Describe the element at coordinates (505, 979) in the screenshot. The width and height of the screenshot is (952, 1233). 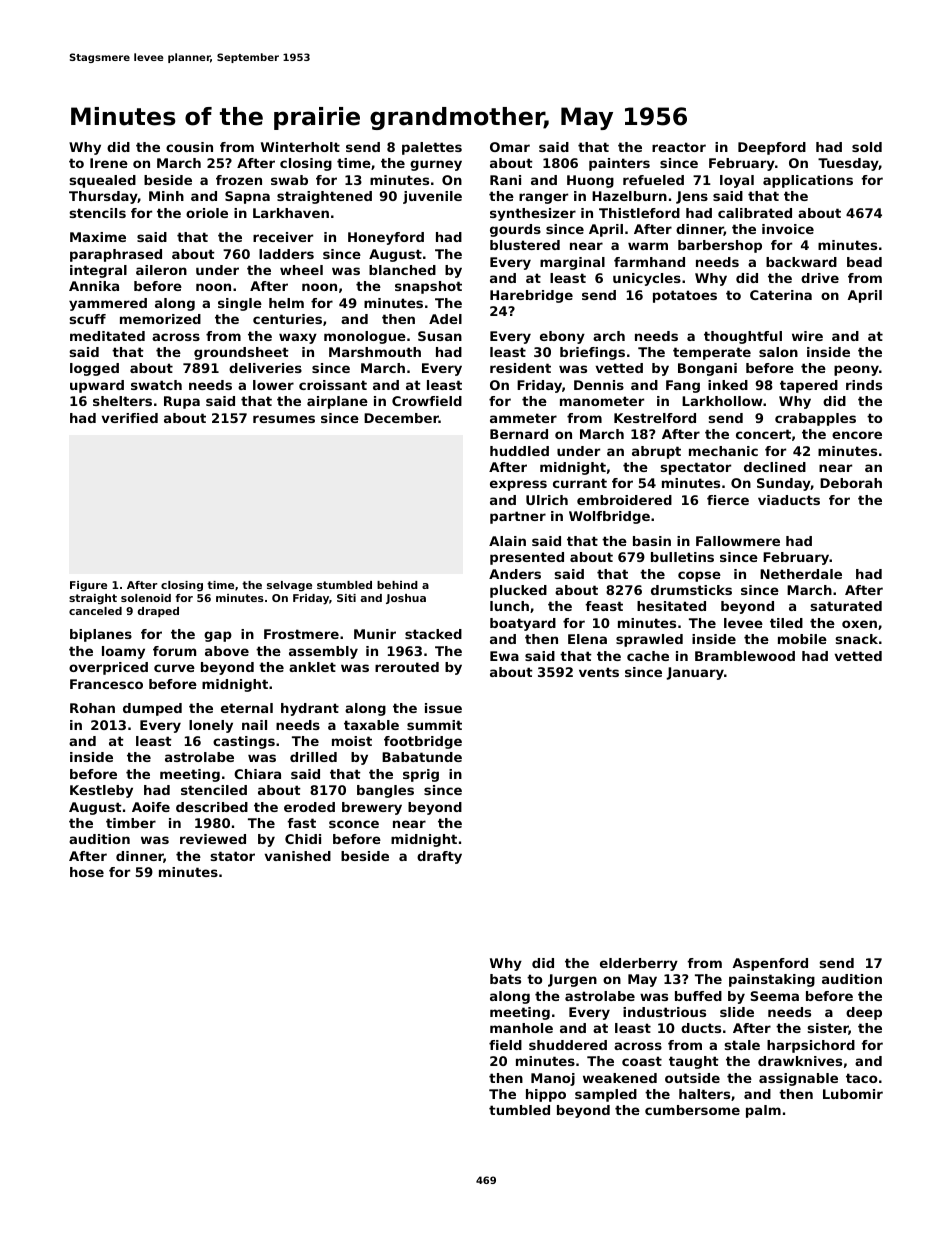
I see `bats` at that location.
